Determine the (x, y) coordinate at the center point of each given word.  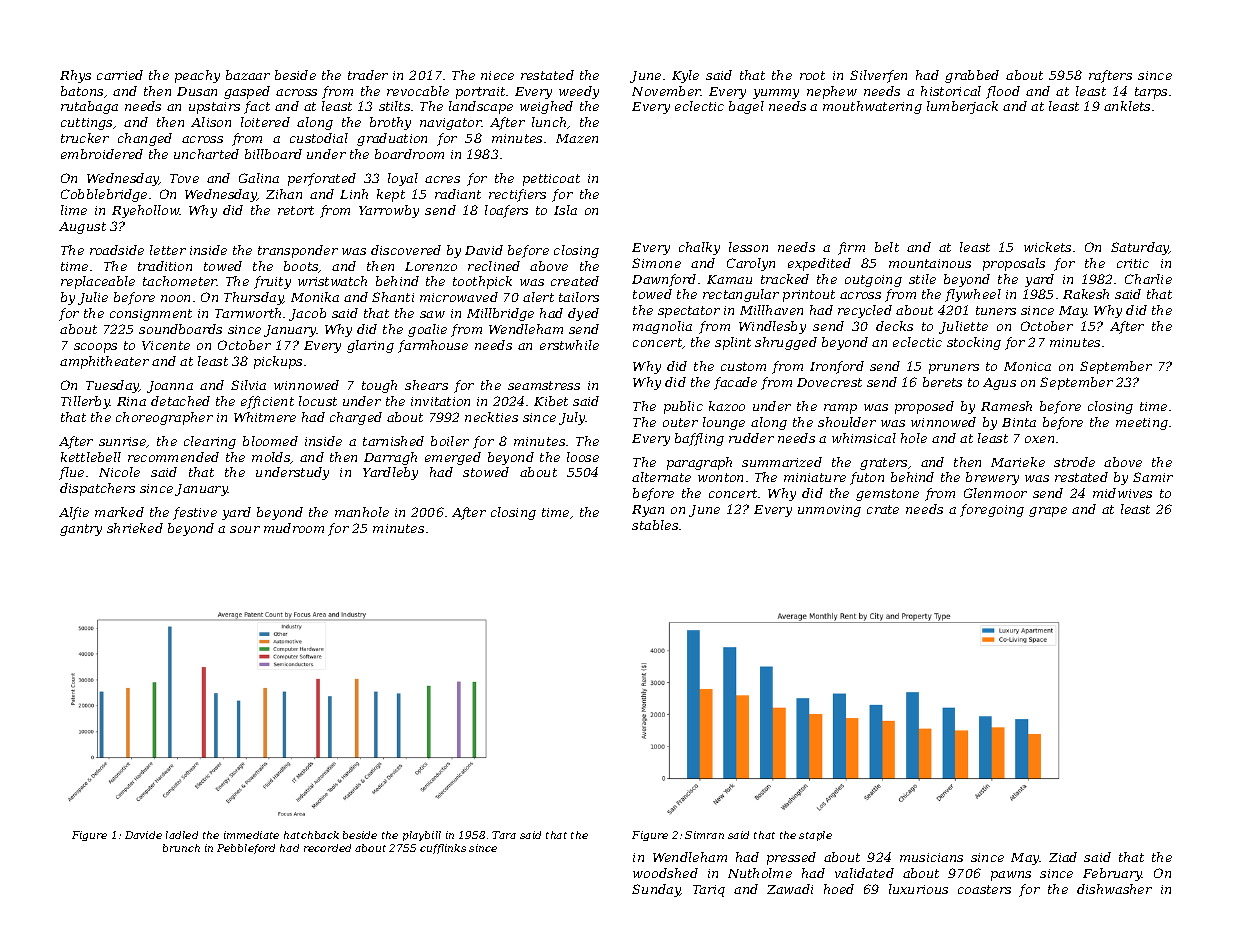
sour (245, 529)
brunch (181, 848)
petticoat (551, 180)
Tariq (709, 891)
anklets (1127, 106)
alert (538, 297)
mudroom (294, 528)
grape (1048, 512)
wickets (1047, 247)
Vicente (166, 345)
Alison (211, 122)
